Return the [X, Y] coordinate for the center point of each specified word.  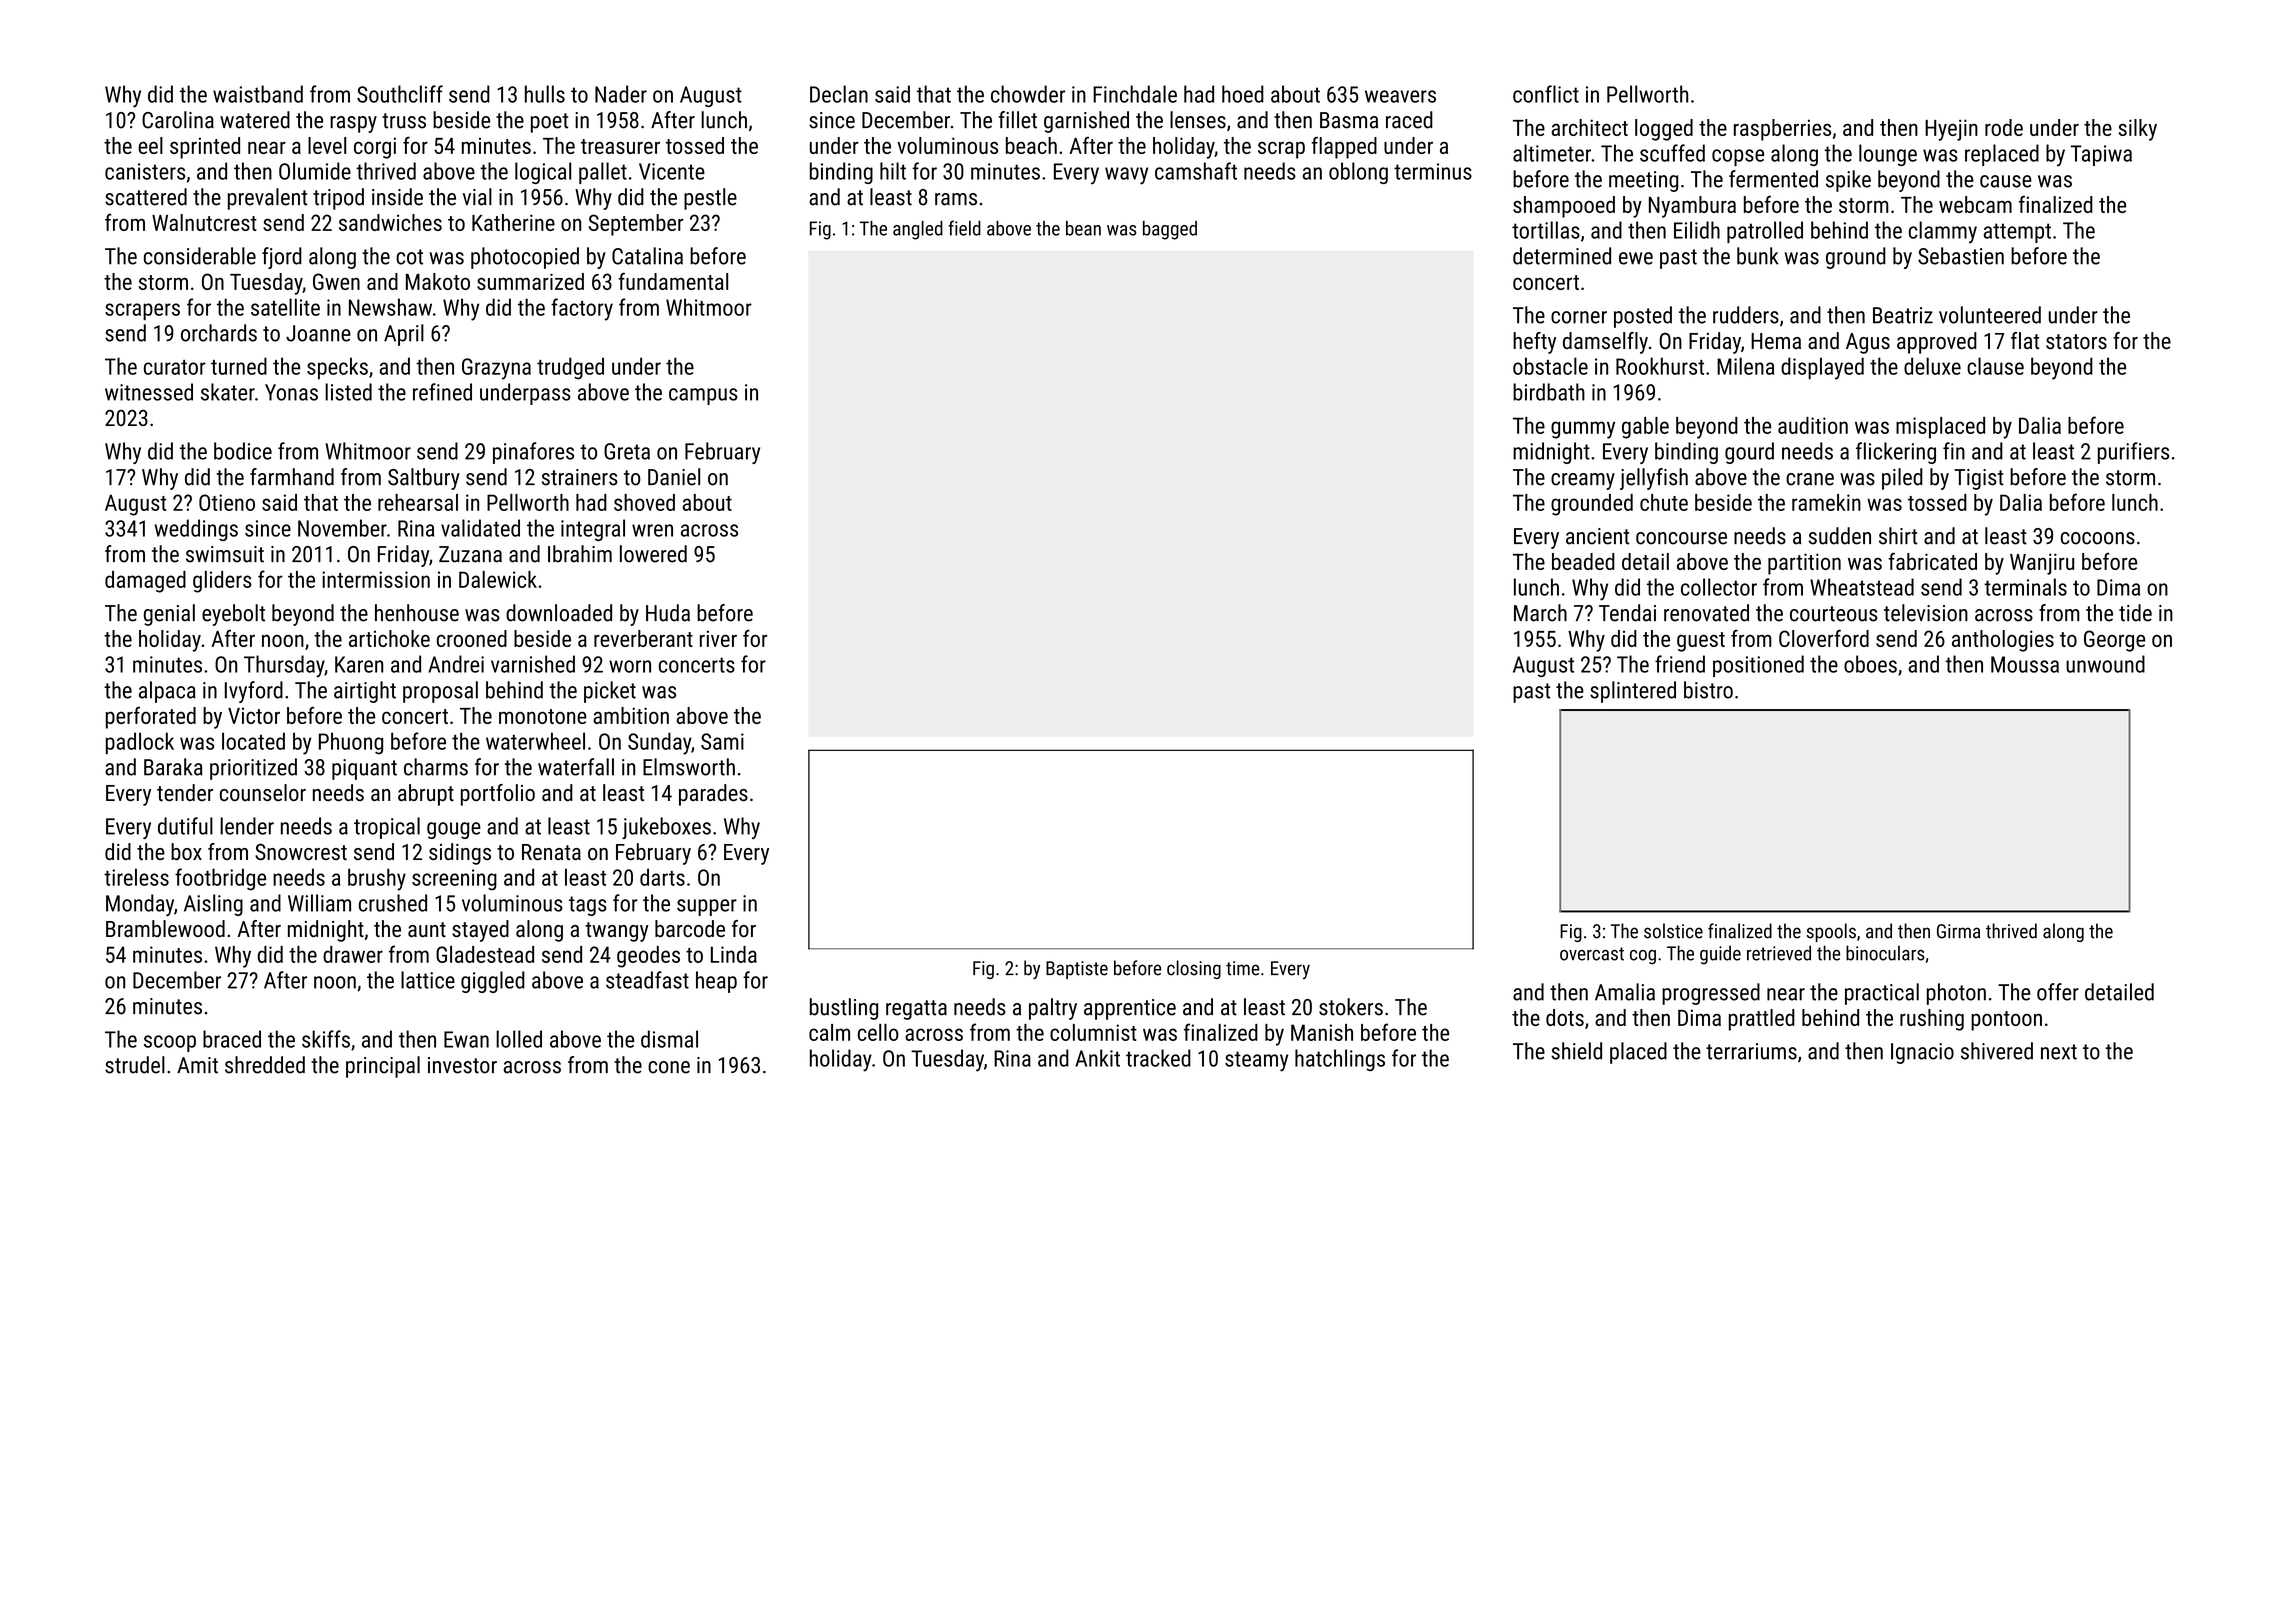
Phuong [351, 743]
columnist [1093, 1032]
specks [337, 368]
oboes [1870, 664]
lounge [1888, 155]
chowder [1028, 94]
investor [462, 1065]
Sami [722, 741]
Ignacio [1922, 1053]
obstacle [1550, 366]
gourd [1749, 453]
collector [1719, 587]
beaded [1583, 561]
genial [169, 615]
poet [549, 123]
